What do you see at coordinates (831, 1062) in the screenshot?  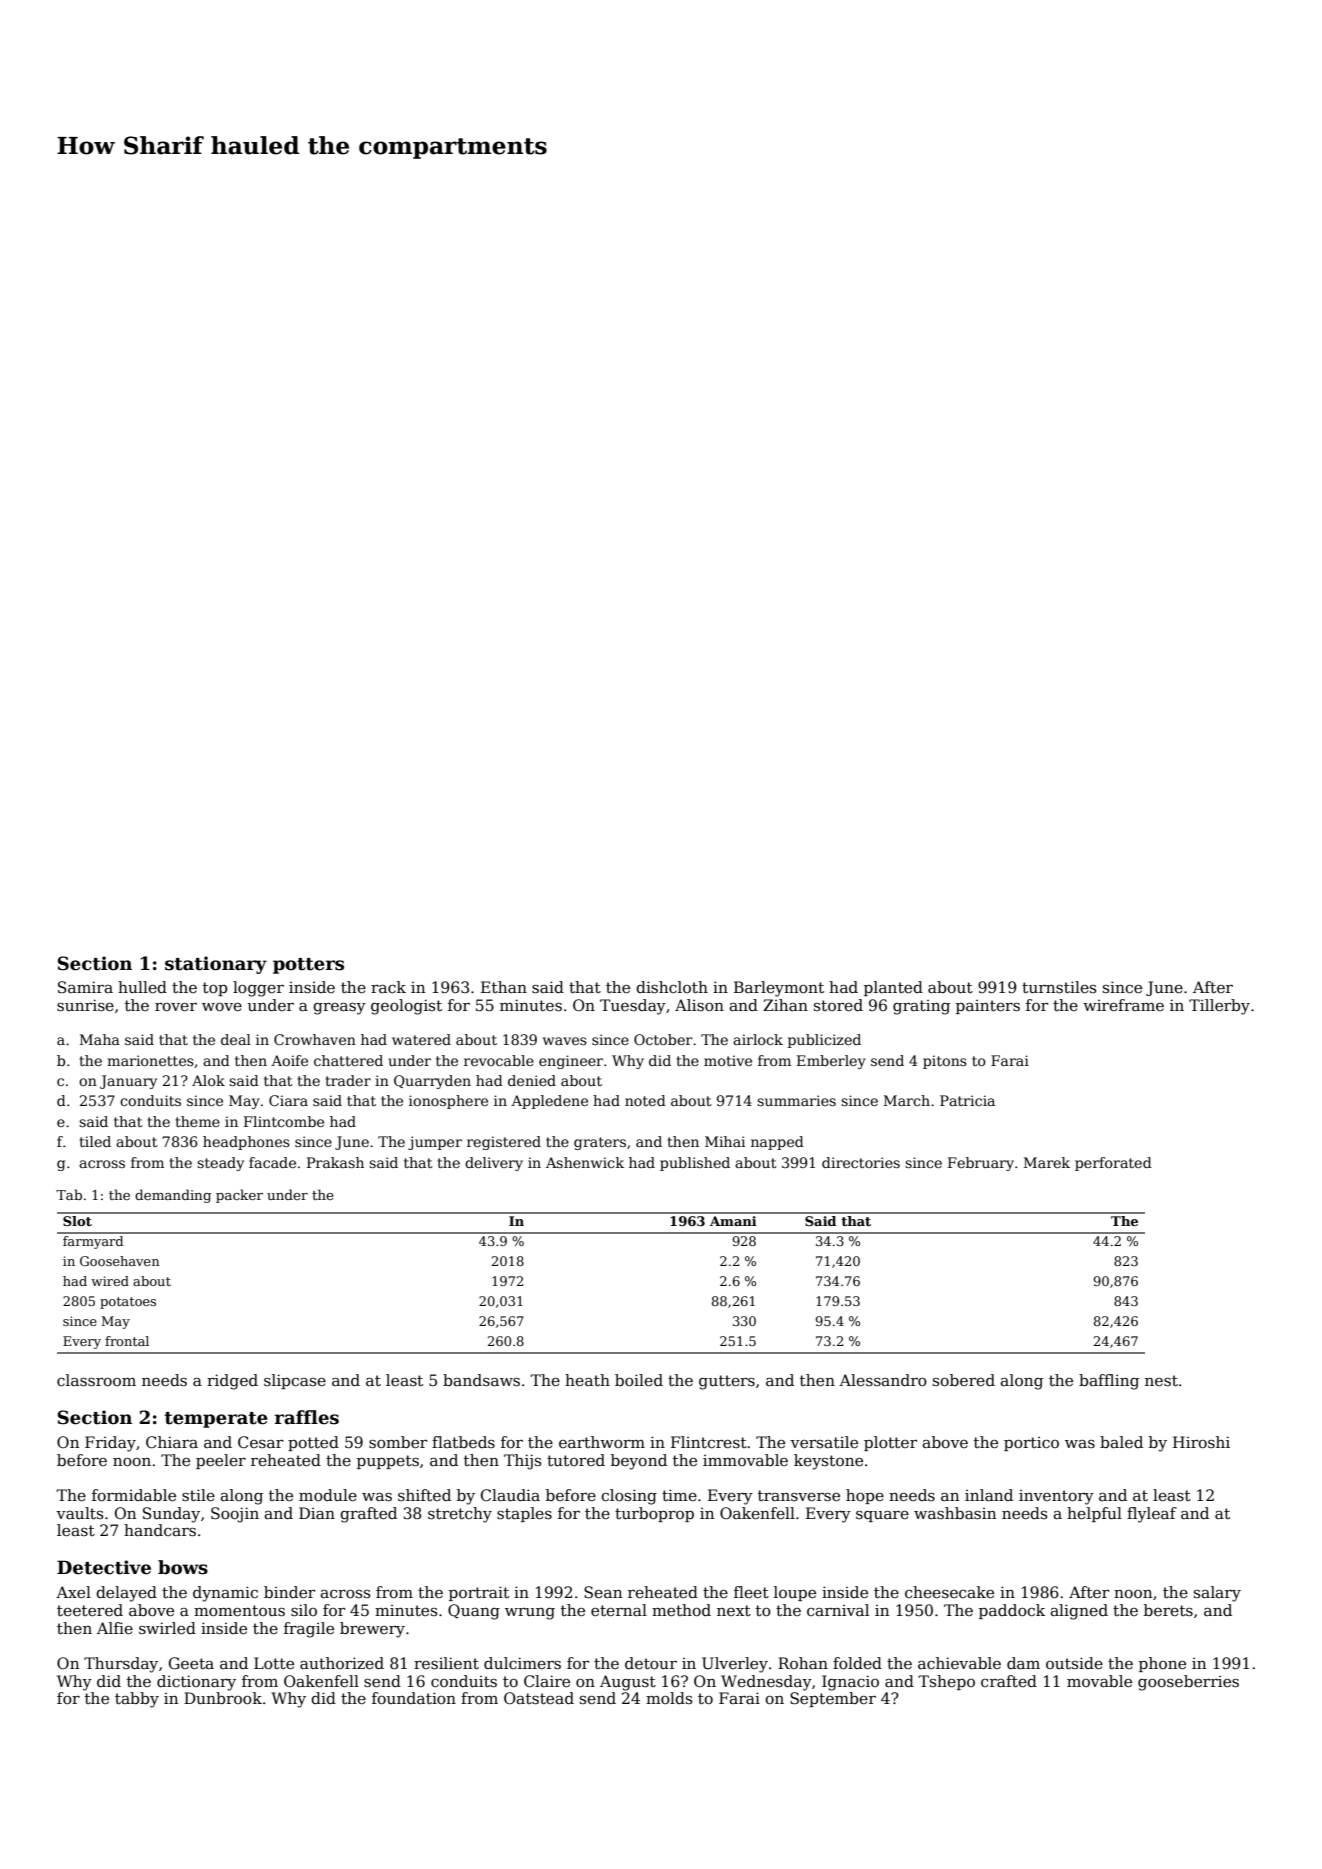 I see `Emberley` at bounding box center [831, 1062].
